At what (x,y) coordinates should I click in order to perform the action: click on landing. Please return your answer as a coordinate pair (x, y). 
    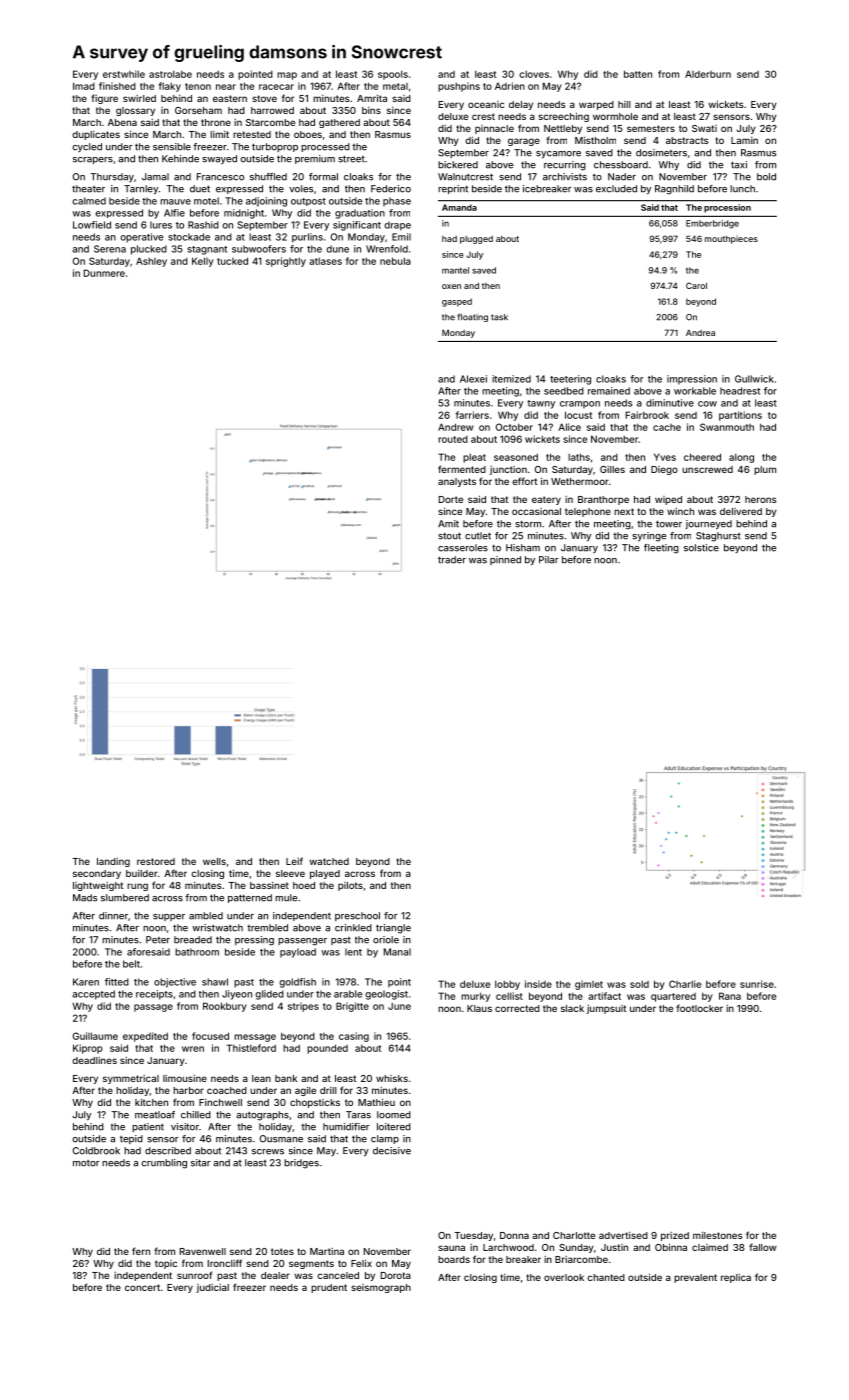
    Looking at the image, I should click on (113, 862).
